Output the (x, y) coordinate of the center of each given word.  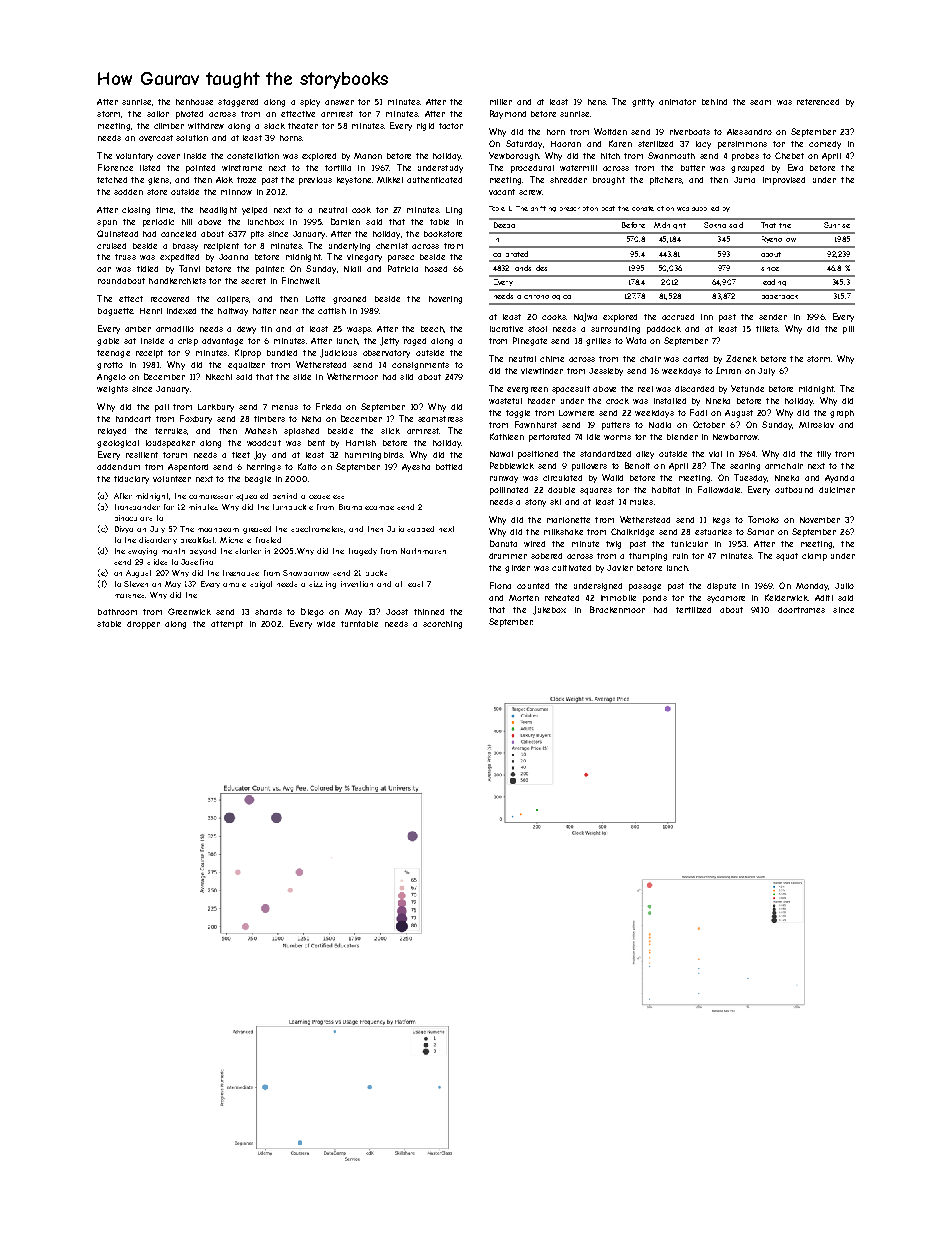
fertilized (693, 610)
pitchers (666, 181)
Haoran (566, 144)
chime (552, 359)
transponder (137, 507)
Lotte (315, 299)
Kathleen (507, 436)
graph (842, 414)
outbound (794, 490)
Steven (136, 584)
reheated (562, 598)
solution (192, 138)
